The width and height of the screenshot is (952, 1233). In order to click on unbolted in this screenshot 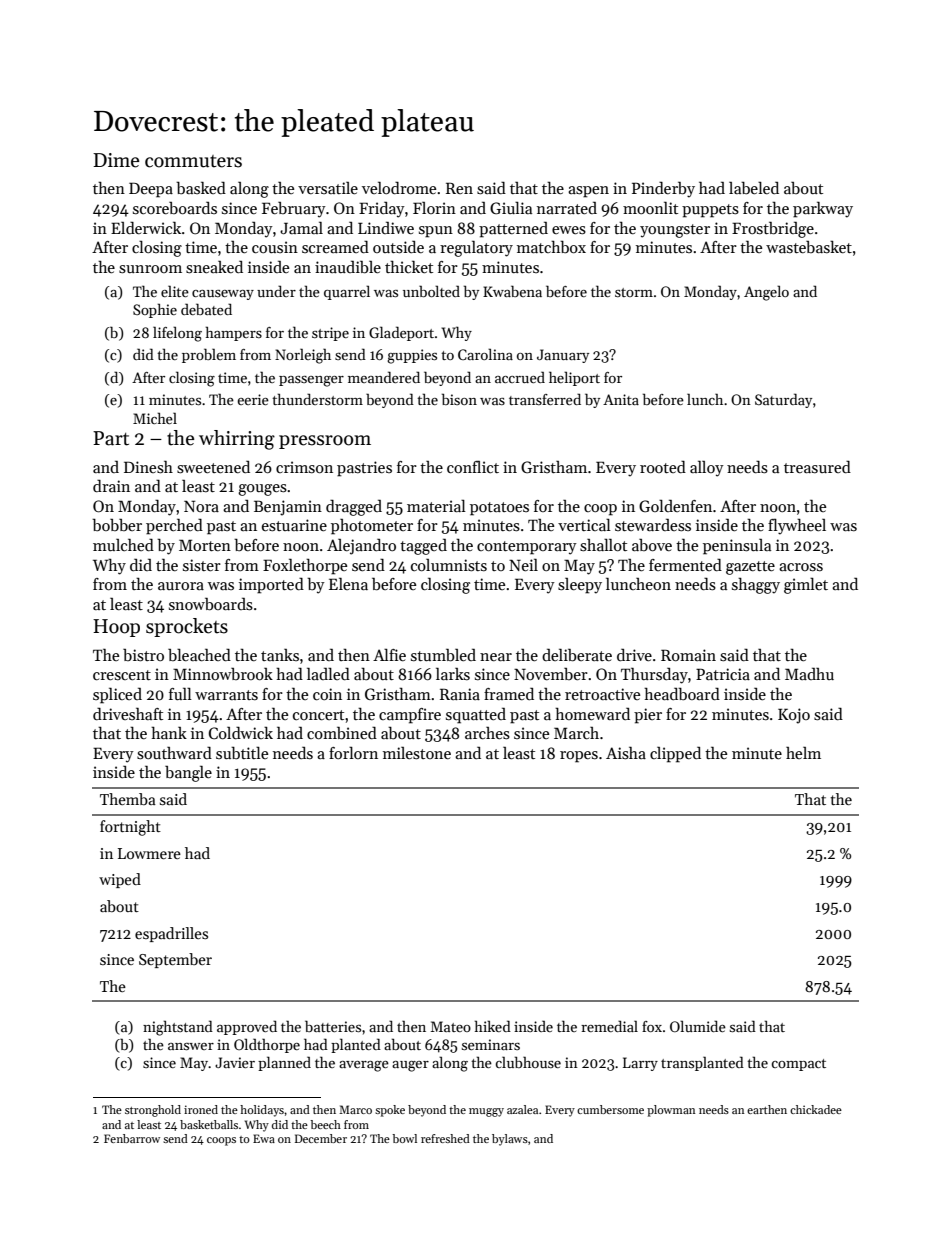, I will do `click(431, 291)`.
